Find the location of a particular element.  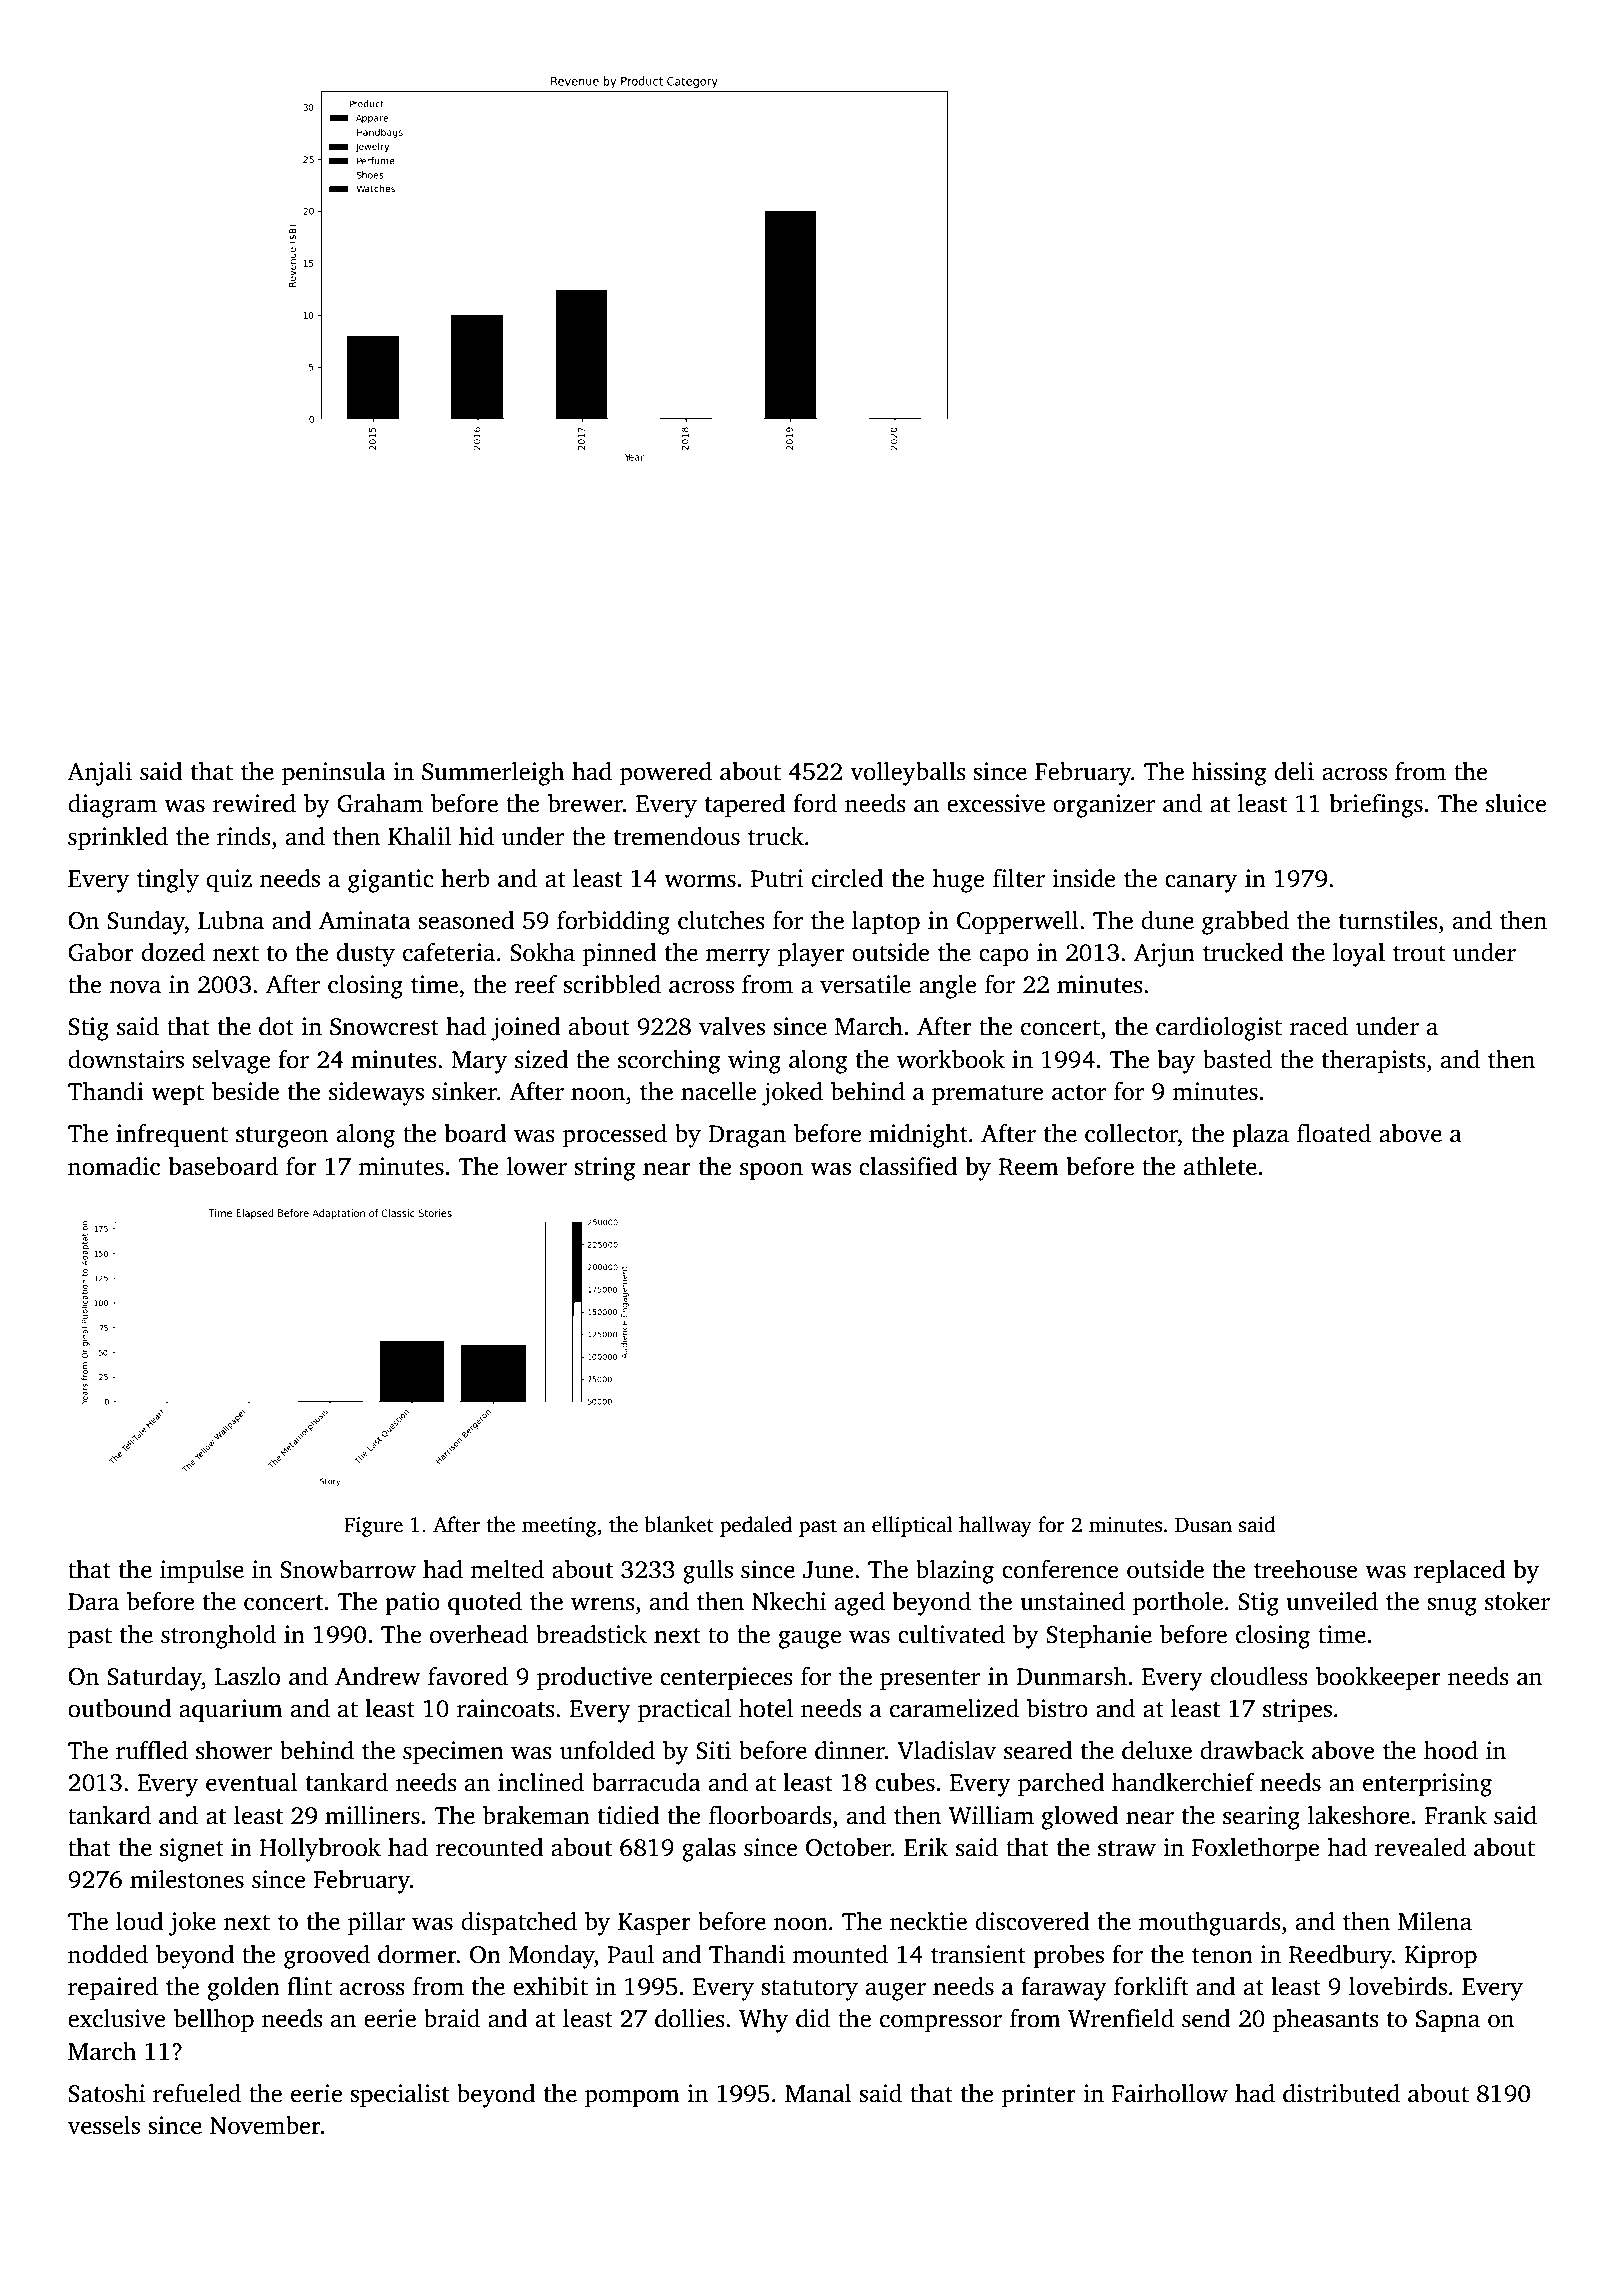

deli is located at coordinates (1294, 771).
